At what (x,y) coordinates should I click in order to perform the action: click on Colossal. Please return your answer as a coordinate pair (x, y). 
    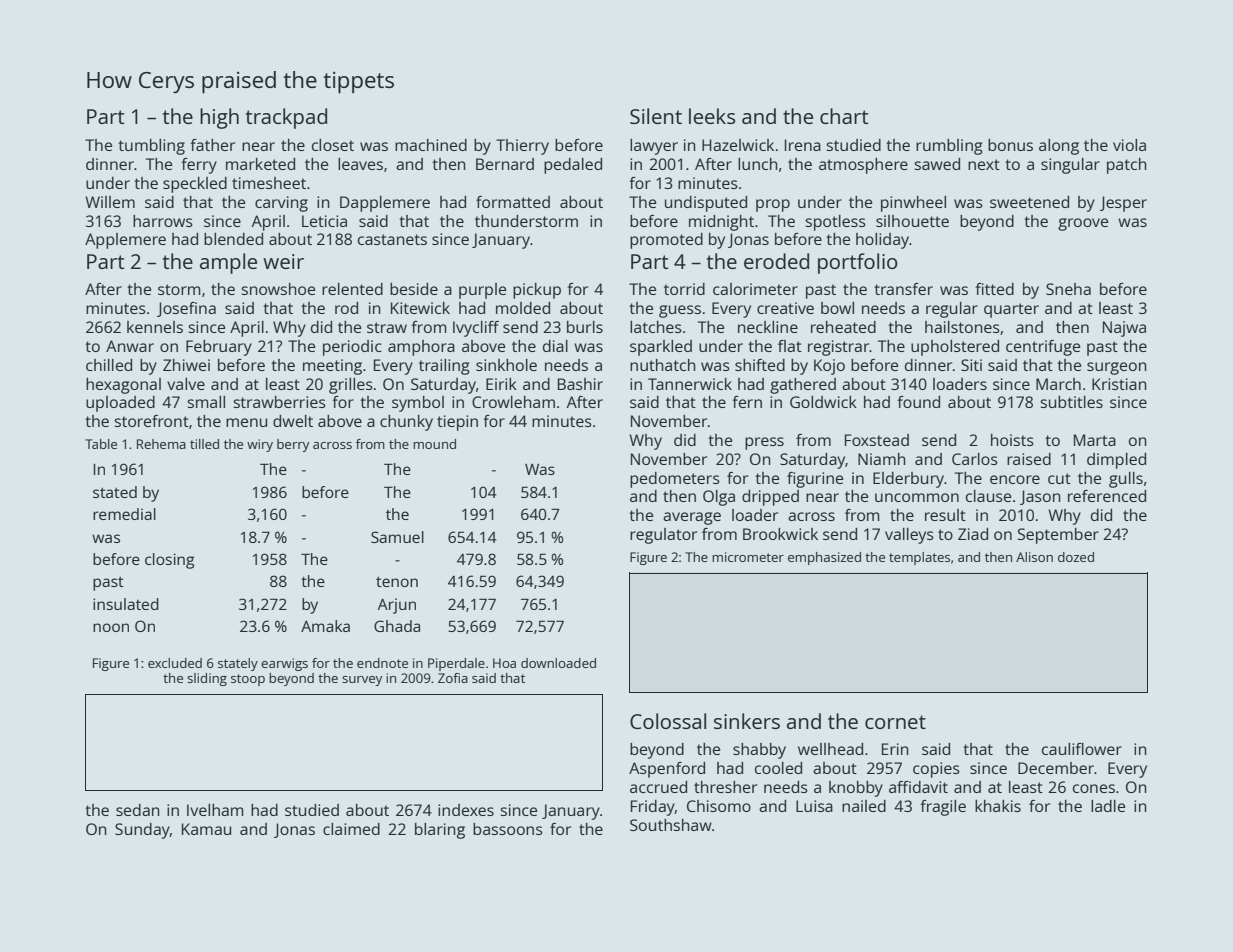
    Looking at the image, I should click on (668, 721).
